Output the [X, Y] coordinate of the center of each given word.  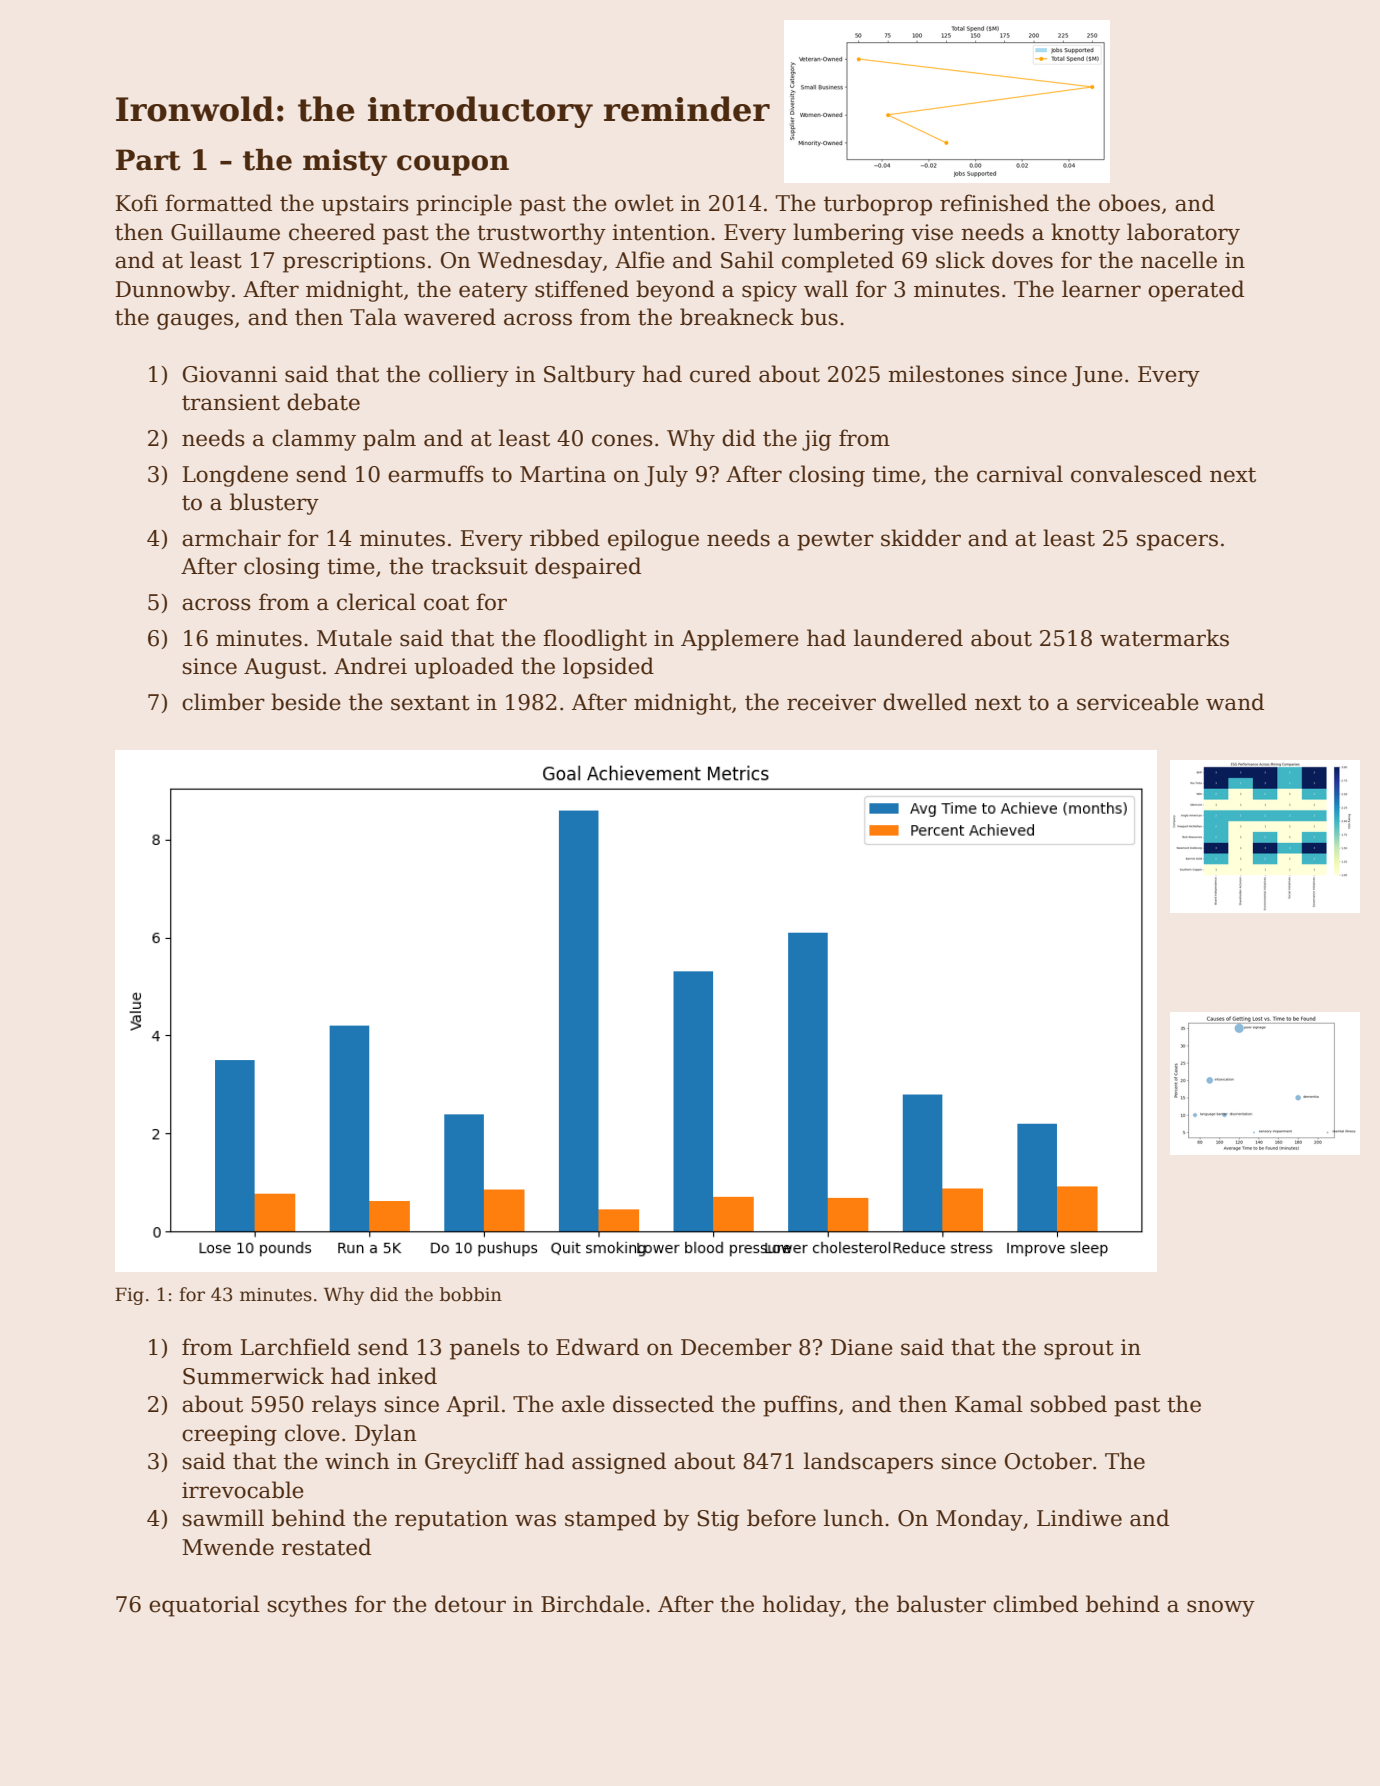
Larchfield [295, 1347]
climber [223, 702]
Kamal [989, 1404]
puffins [800, 1406]
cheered [332, 232]
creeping [229, 1435]
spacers [1177, 542]
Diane [862, 1347]
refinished [994, 203]
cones [622, 440]
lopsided [608, 668]
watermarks [1164, 638]
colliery [469, 376]
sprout [1079, 1350]
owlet [644, 203]
